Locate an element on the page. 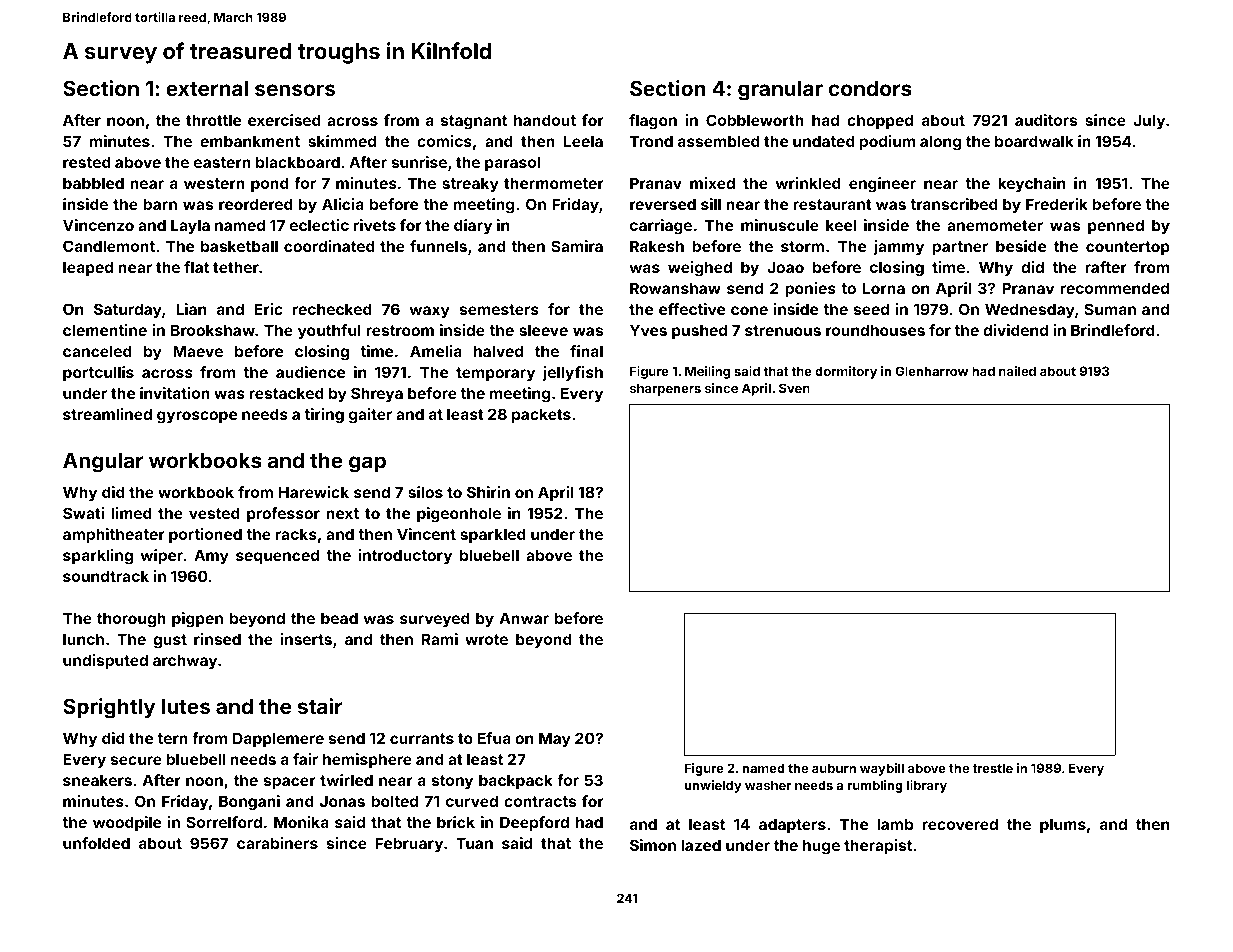 The image size is (1233, 952). flagon is located at coordinates (653, 122).
